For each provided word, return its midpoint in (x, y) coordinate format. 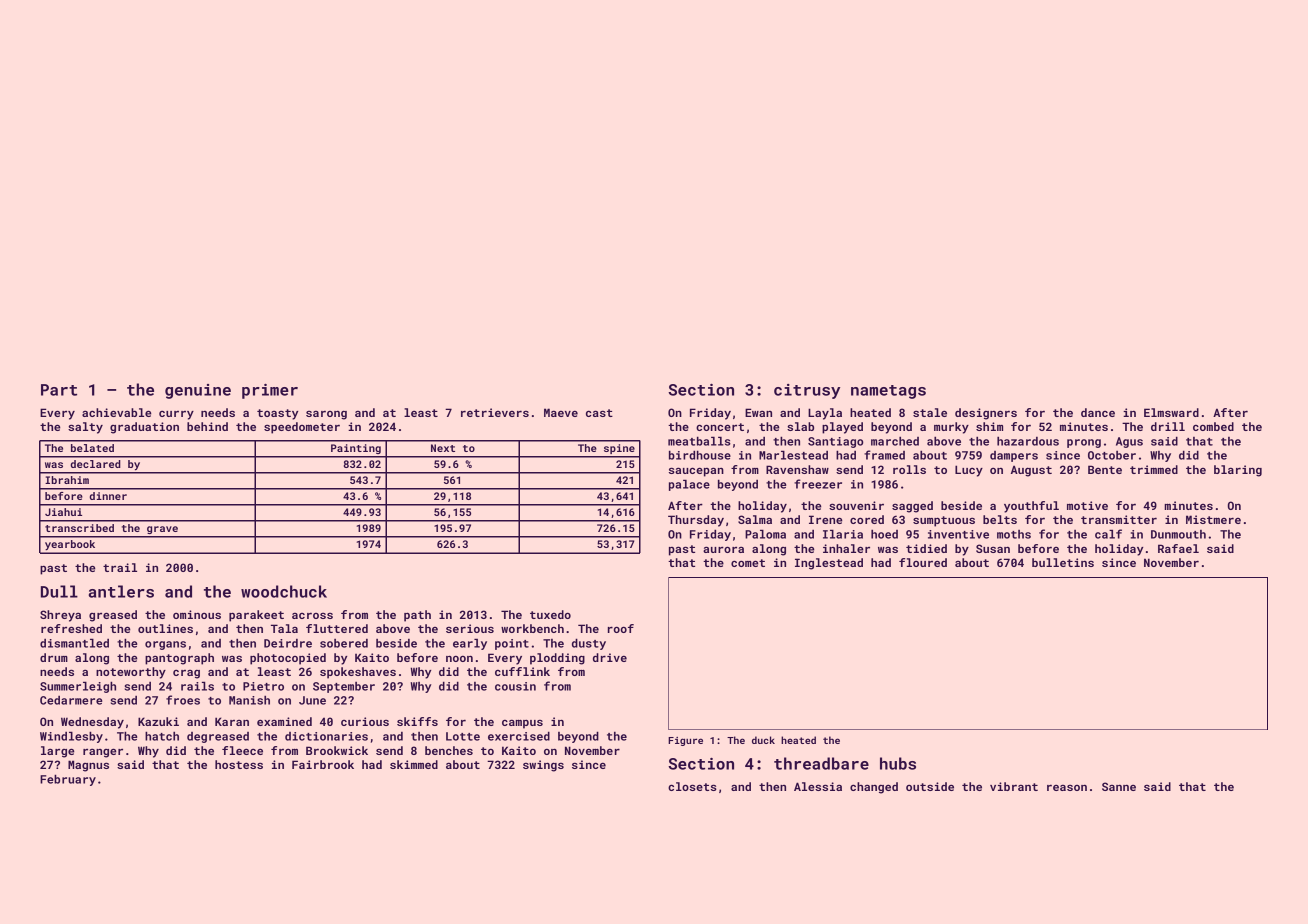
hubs (898, 763)
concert (720, 427)
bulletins (1063, 562)
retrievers (495, 412)
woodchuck (284, 591)
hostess (239, 764)
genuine (198, 391)
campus (522, 724)
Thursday (696, 521)
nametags (888, 392)
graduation (144, 428)
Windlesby (71, 737)
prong (1084, 443)
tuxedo (550, 614)
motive (1087, 505)
